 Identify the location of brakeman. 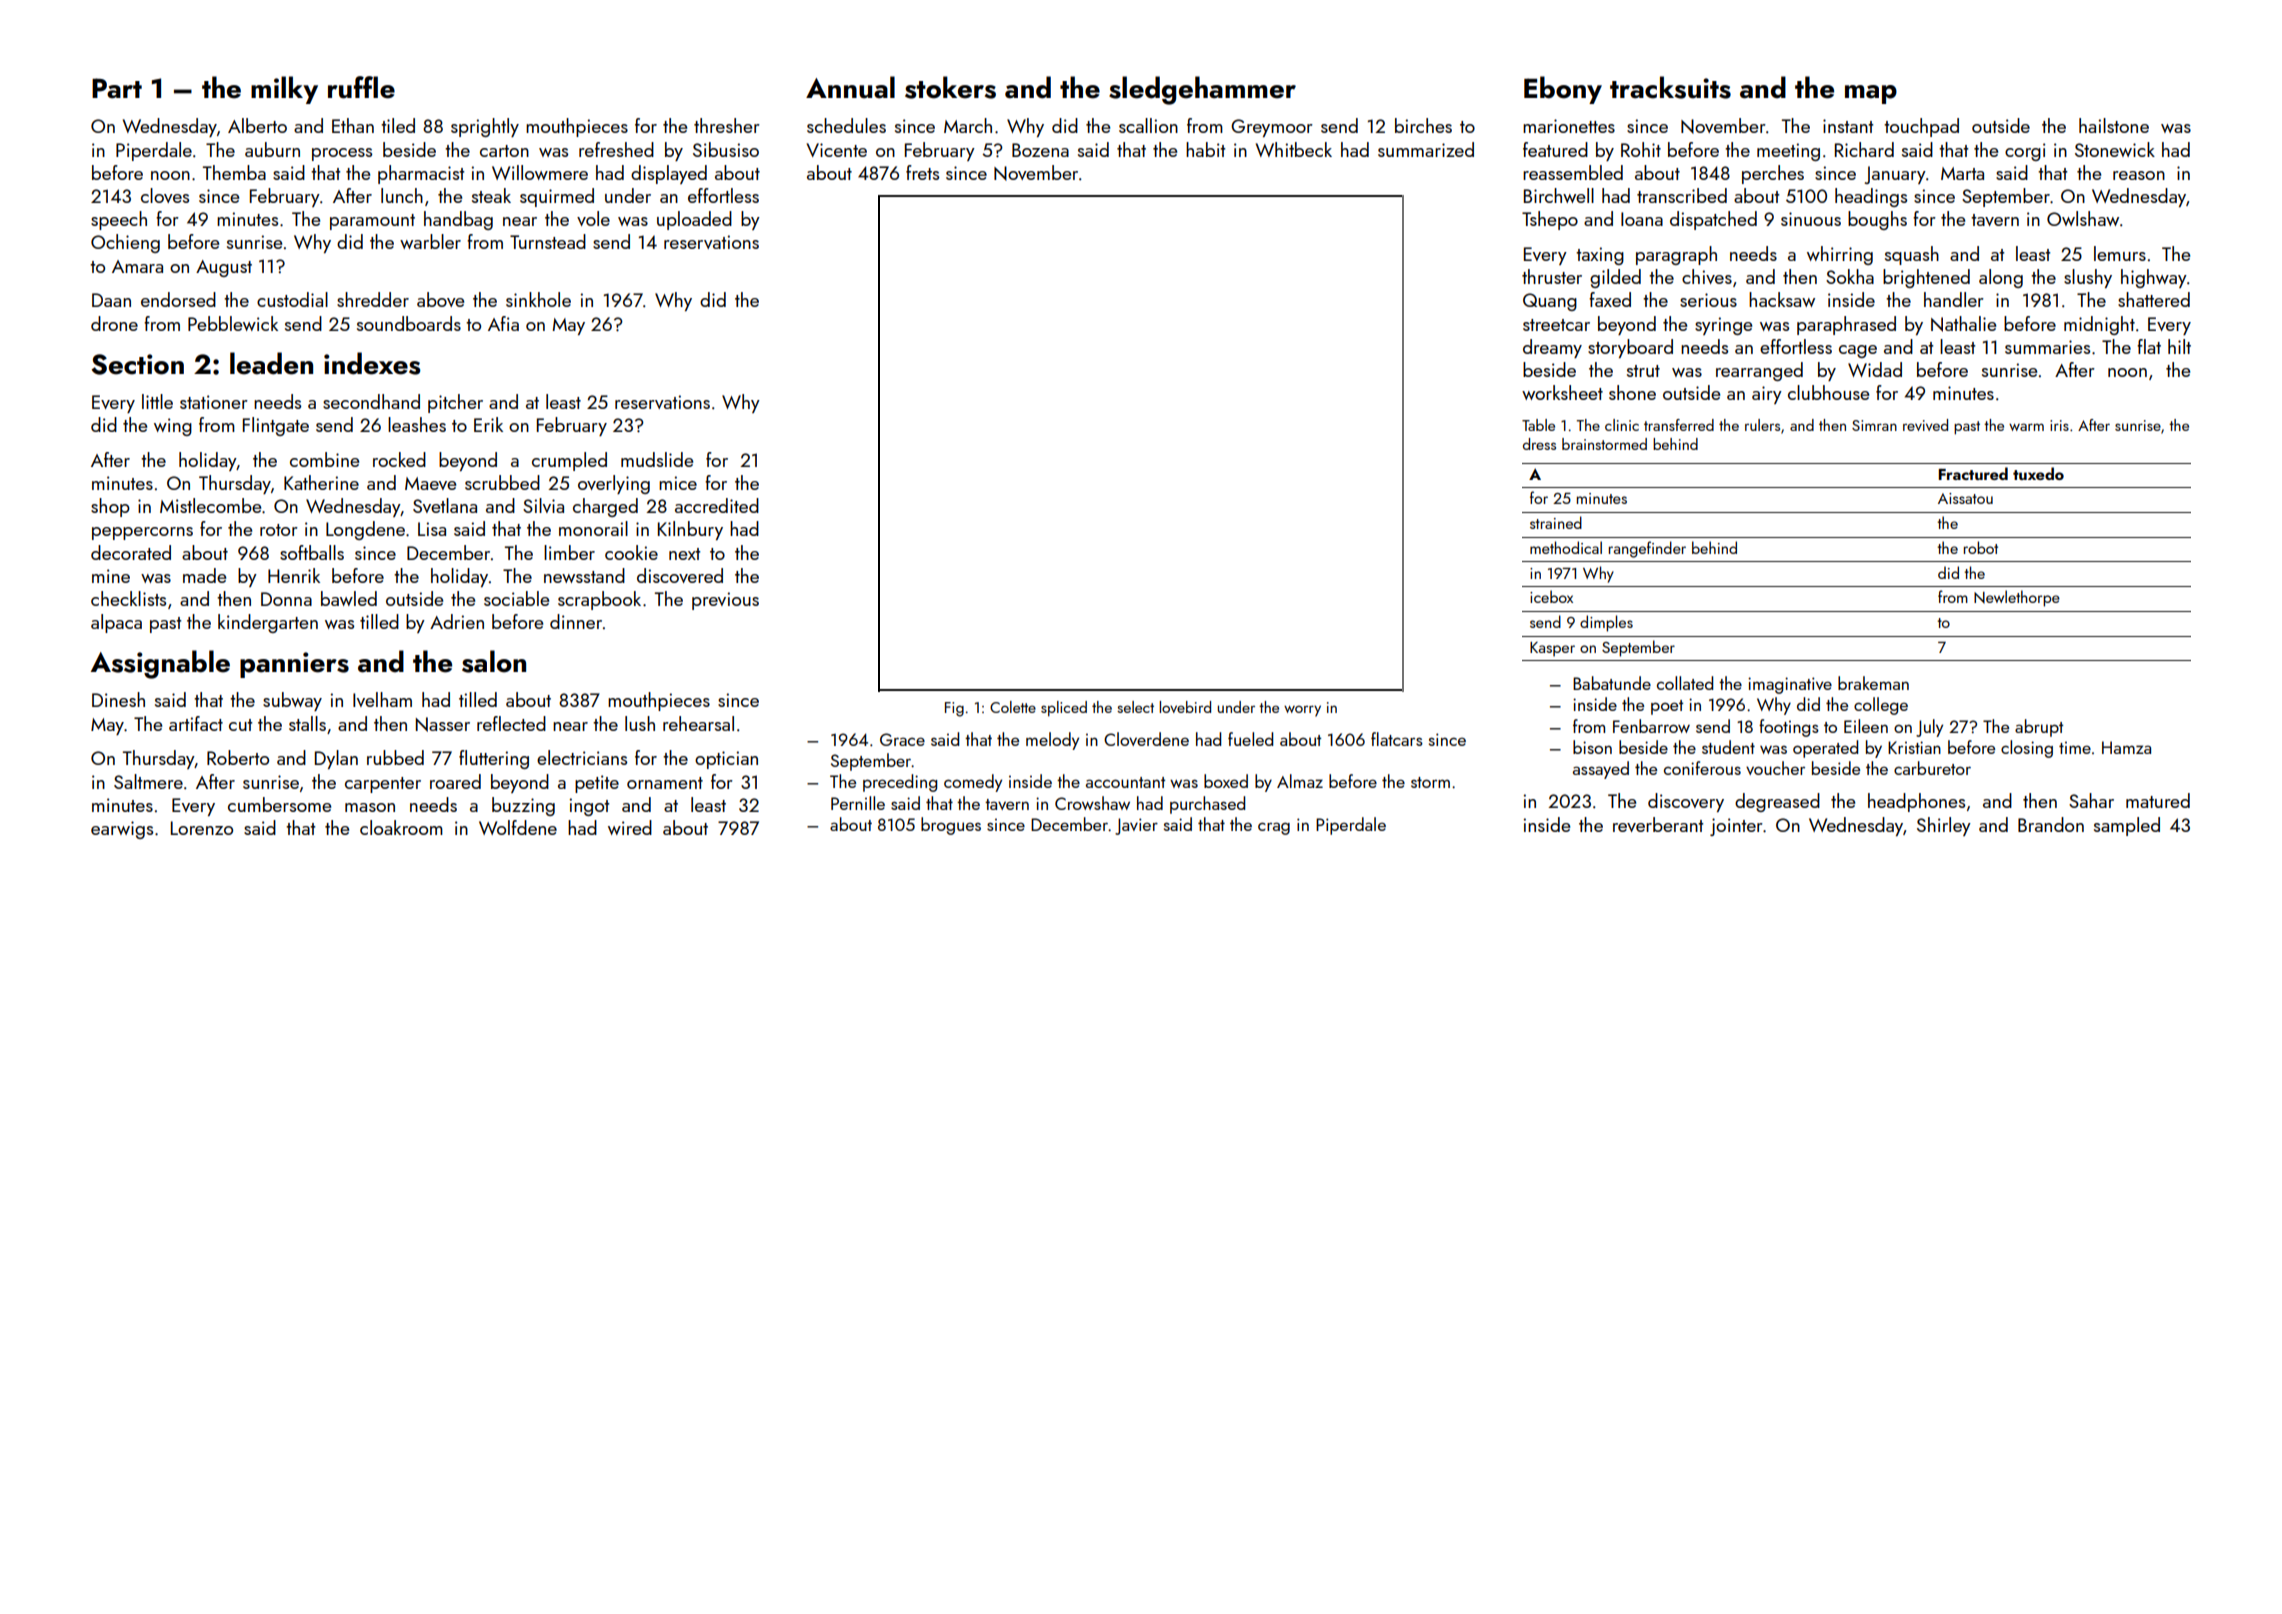
(1873, 683).
